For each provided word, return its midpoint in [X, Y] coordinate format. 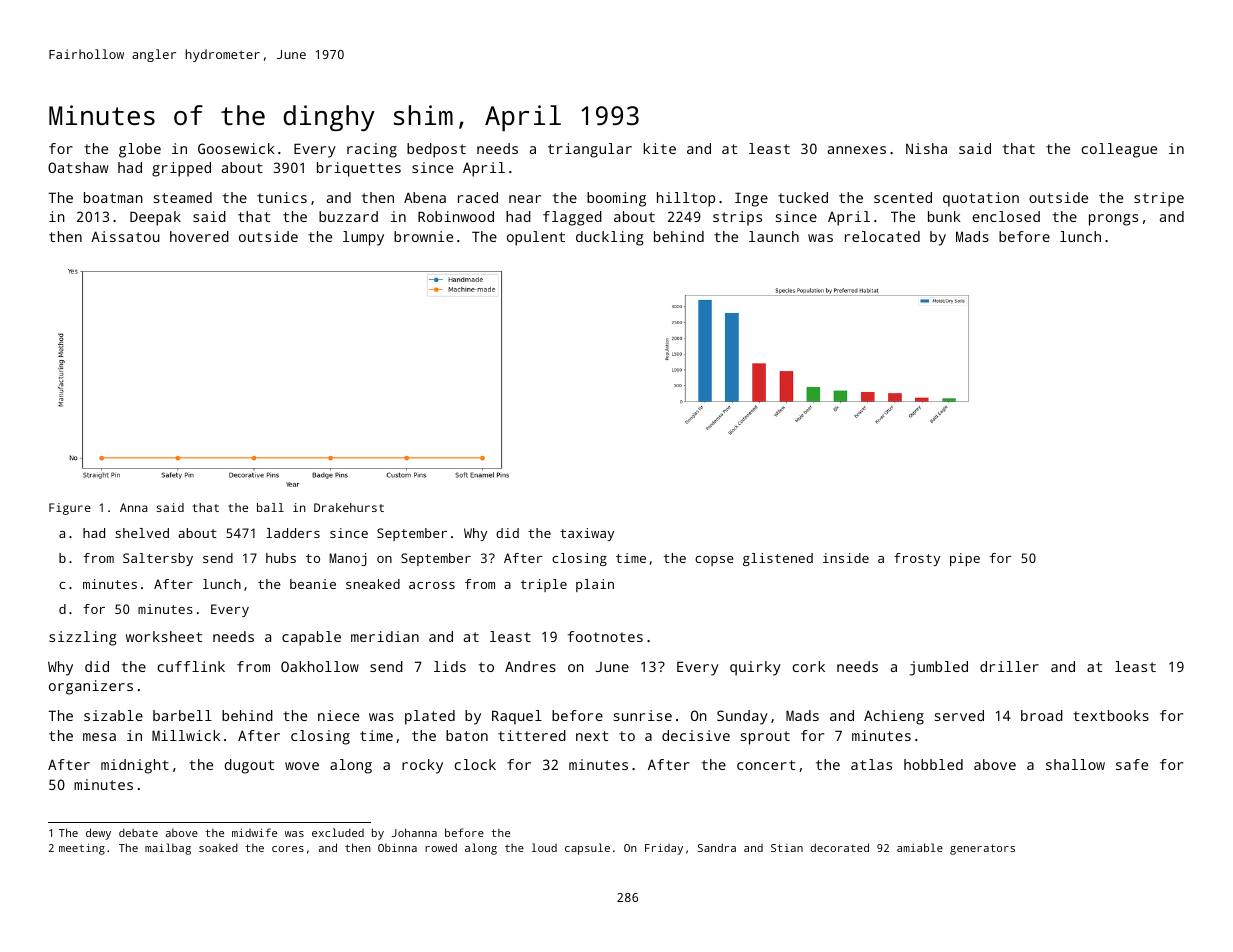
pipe [965, 559]
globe [140, 150]
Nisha [926, 148]
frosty [917, 559]
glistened [778, 559]
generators [982, 849]
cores [288, 849]
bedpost [436, 150]
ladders [293, 533]
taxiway [587, 534]
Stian [787, 848]
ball [270, 507]
